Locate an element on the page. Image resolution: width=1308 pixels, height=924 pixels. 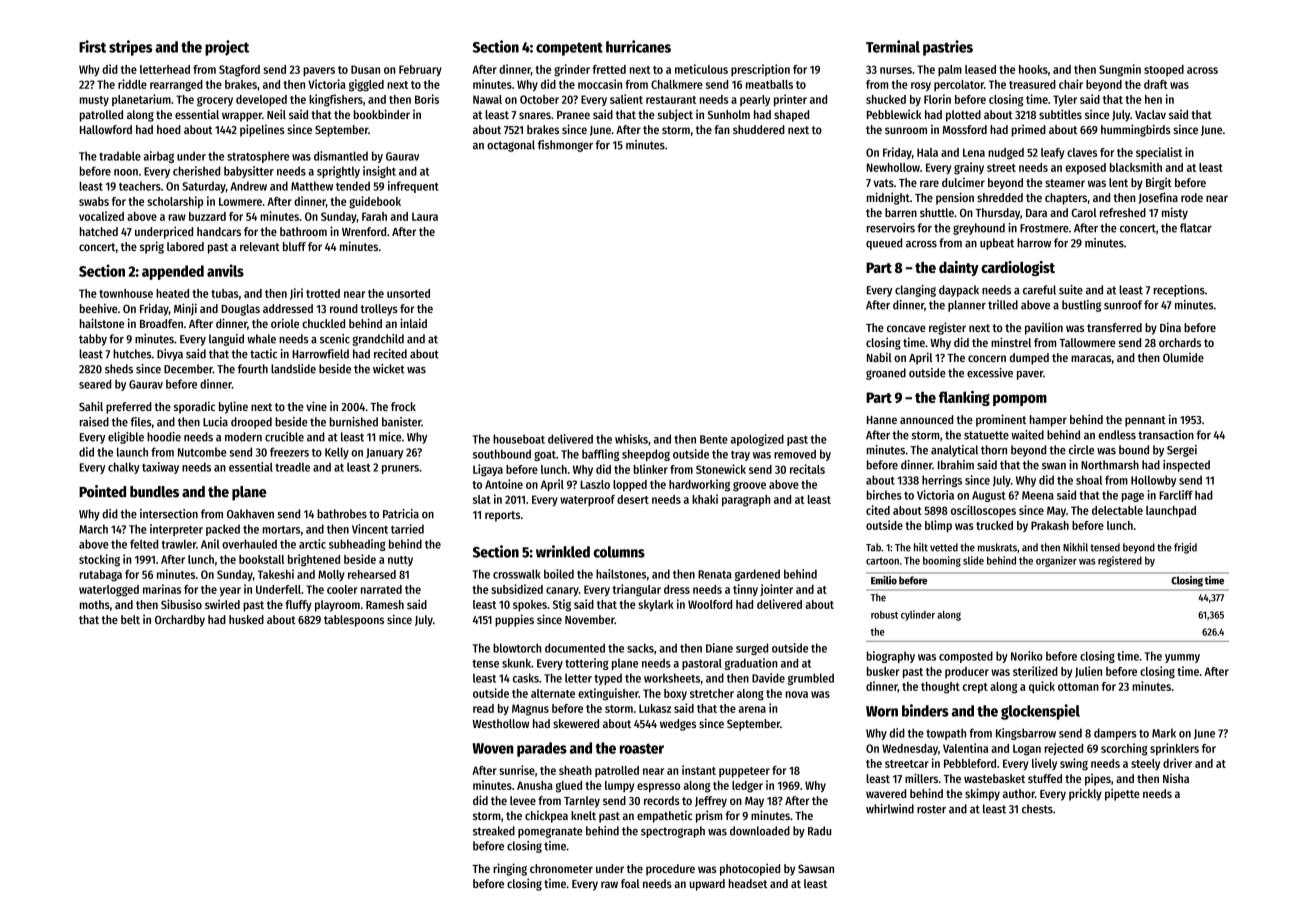
whisks is located at coordinates (631, 439).
